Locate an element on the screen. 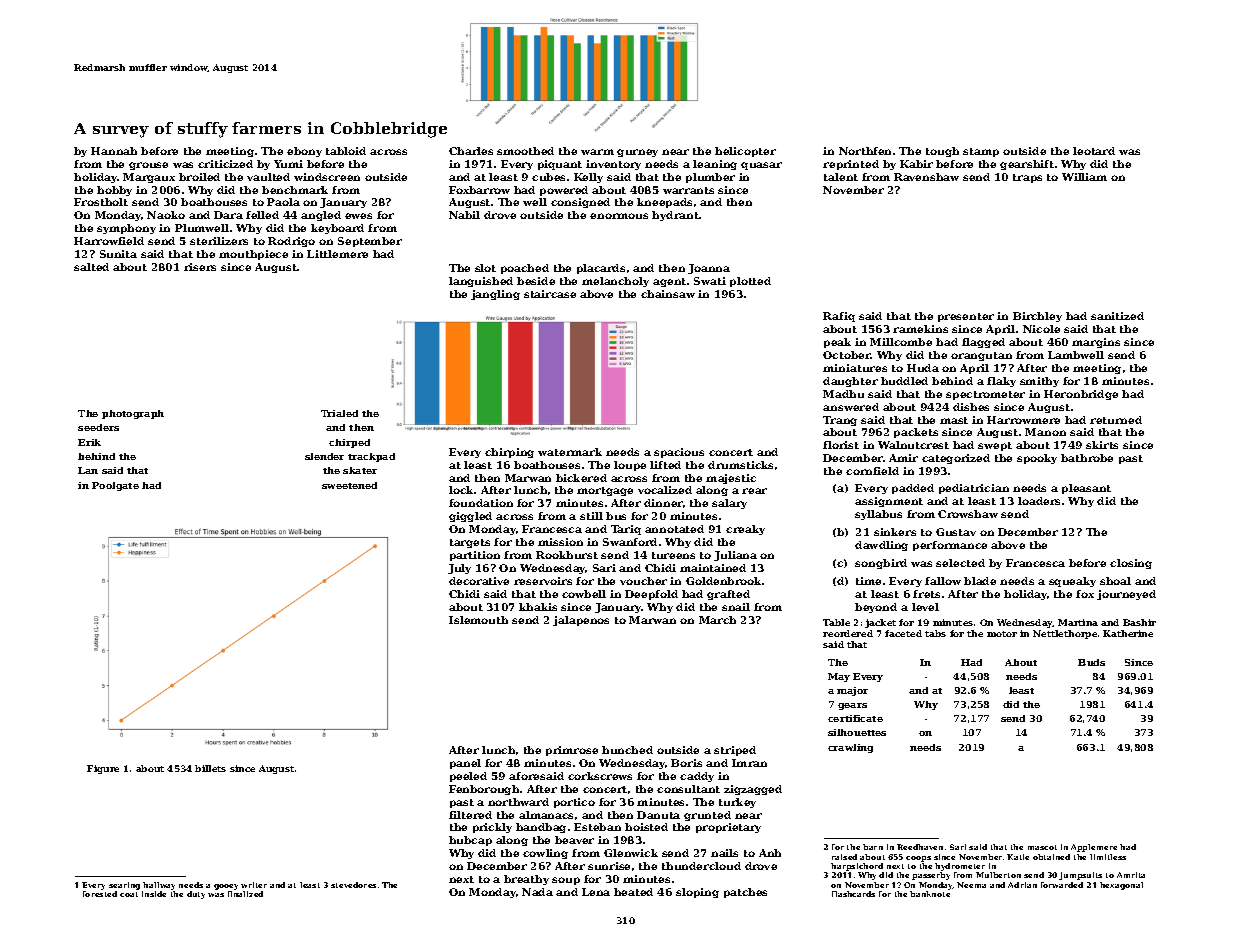 This screenshot has height=952, width=1233. watermark is located at coordinates (570, 452).
